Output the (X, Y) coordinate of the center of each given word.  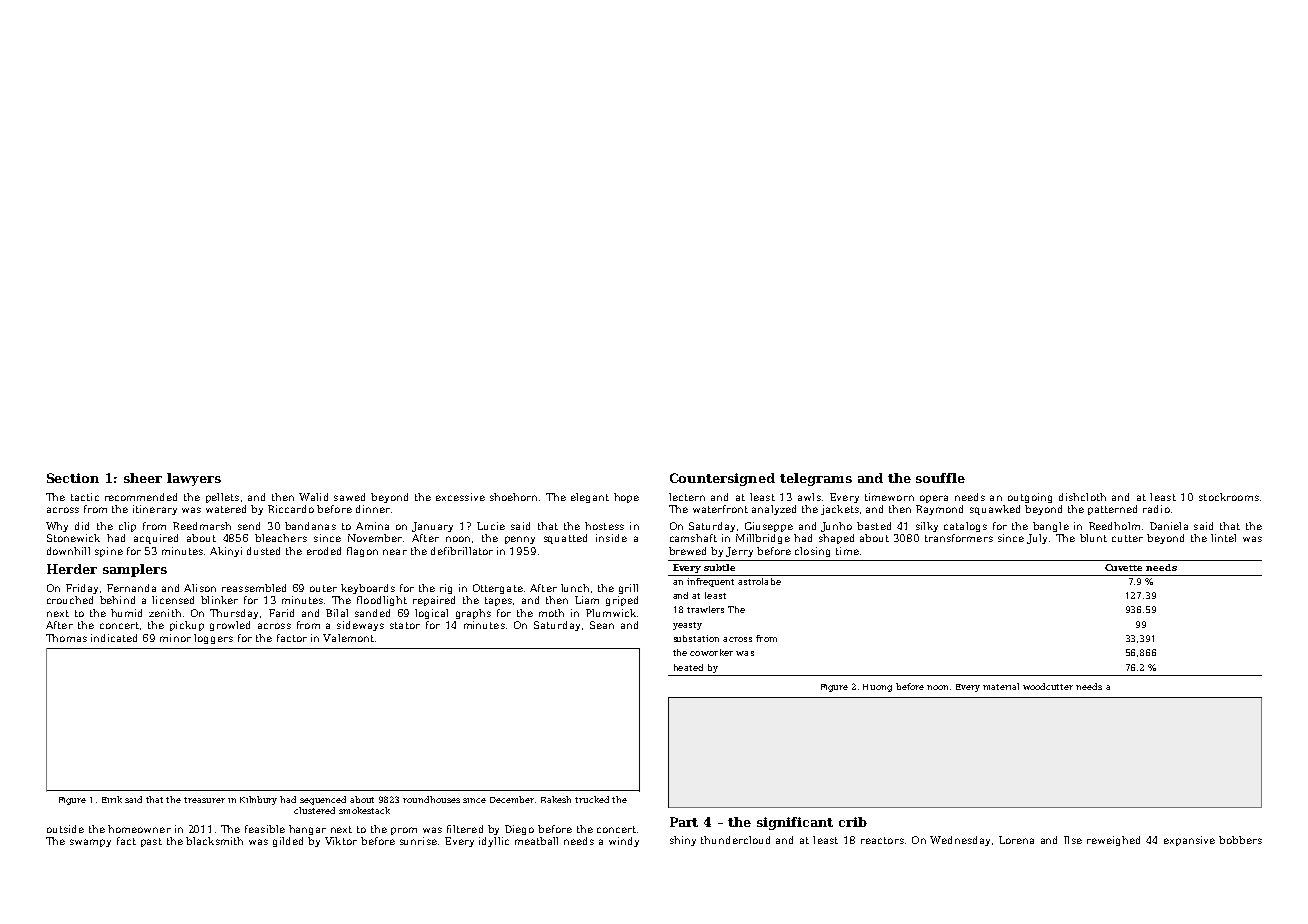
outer (323, 588)
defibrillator (462, 551)
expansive (1189, 841)
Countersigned (722, 479)
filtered (465, 829)
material (1001, 686)
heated (688, 667)
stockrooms (1229, 497)
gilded (288, 842)
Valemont (348, 638)
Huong (877, 688)
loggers (213, 639)
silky (927, 527)
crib (853, 822)
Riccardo (291, 509)
